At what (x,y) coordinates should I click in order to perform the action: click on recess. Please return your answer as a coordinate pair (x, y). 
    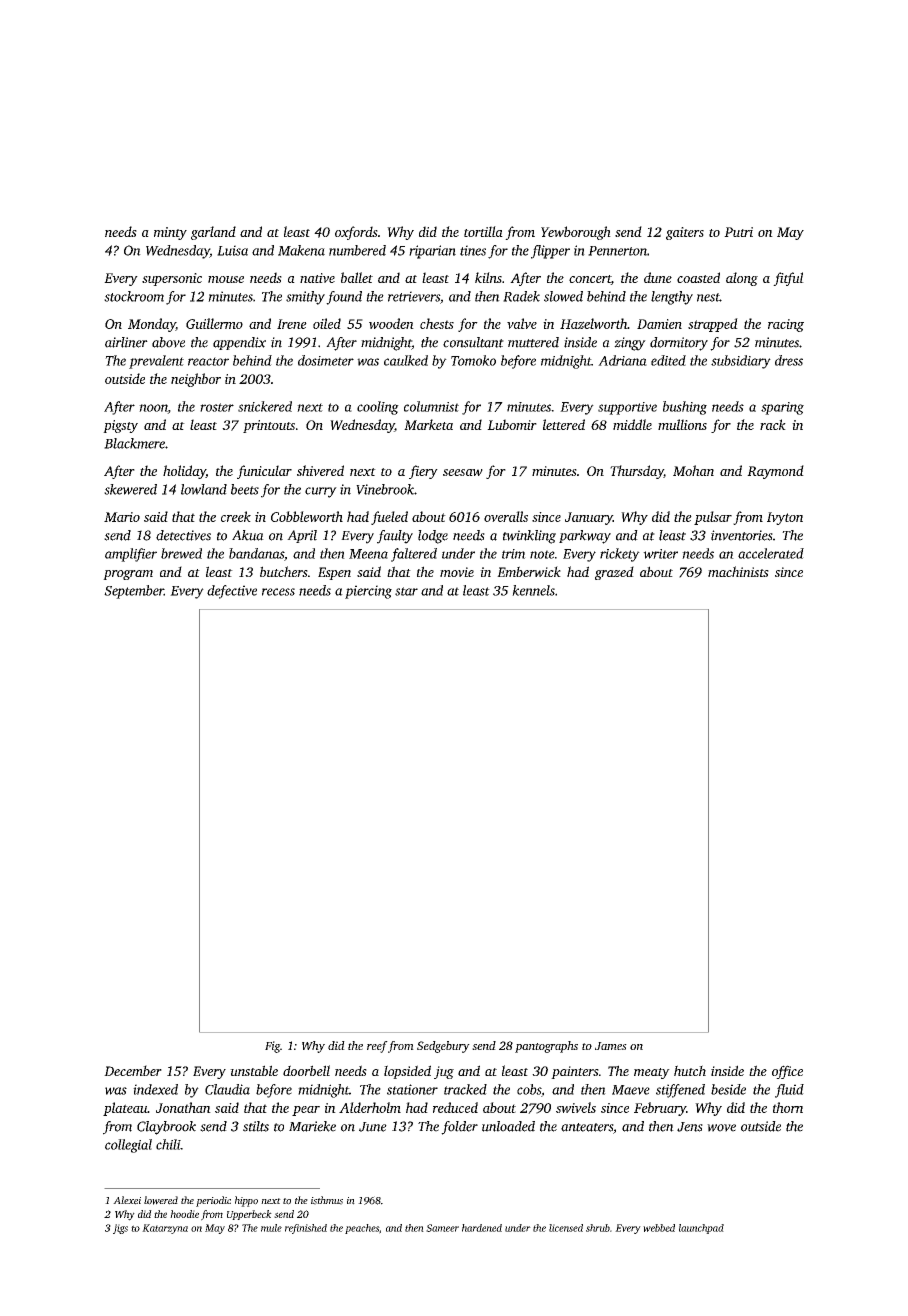
    Looking at the image, I should click on (278, 592).
